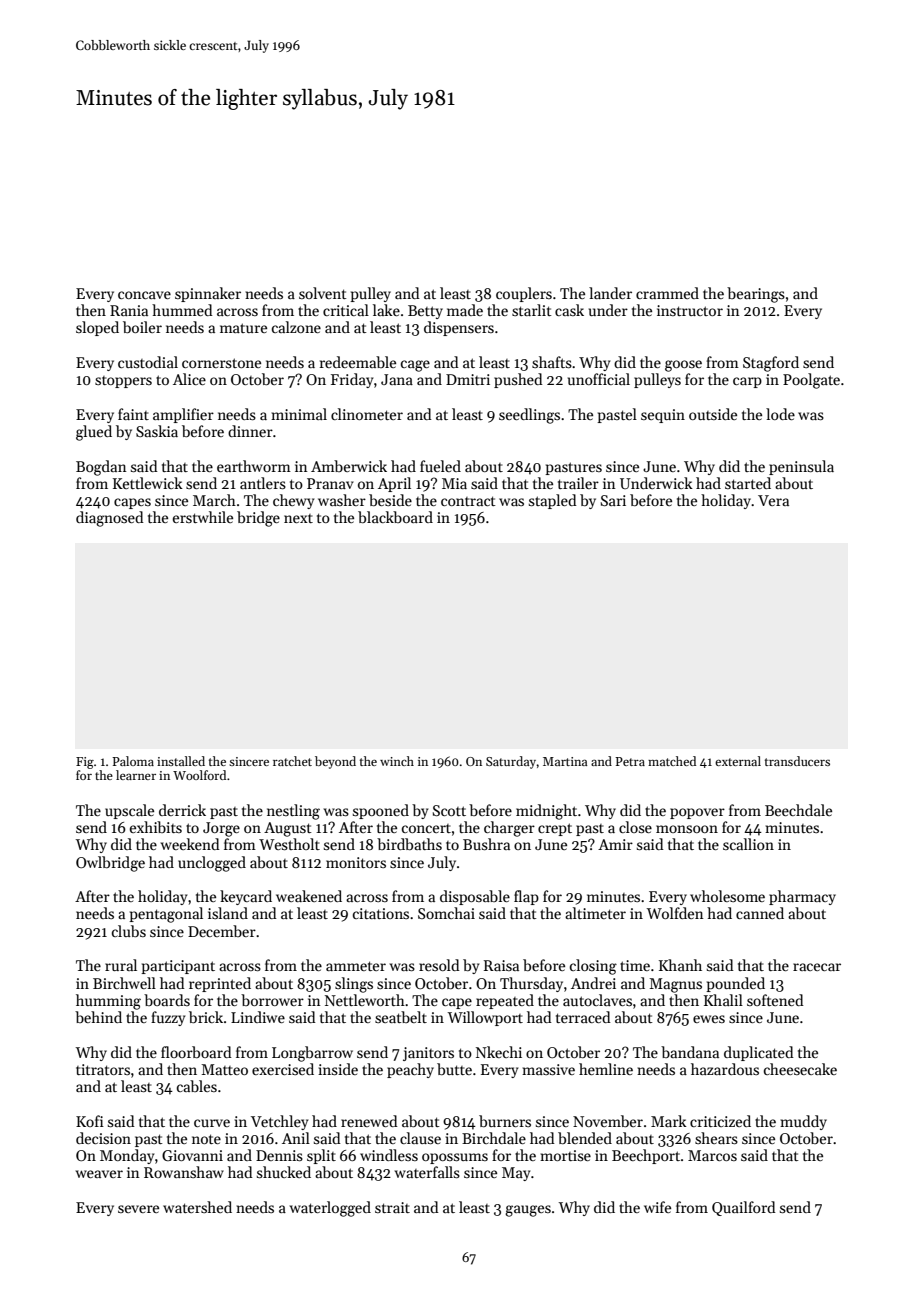  What do you see at coordinates (630, 761) in the image?
I see `Petra` at bounding box center [630, 761].
